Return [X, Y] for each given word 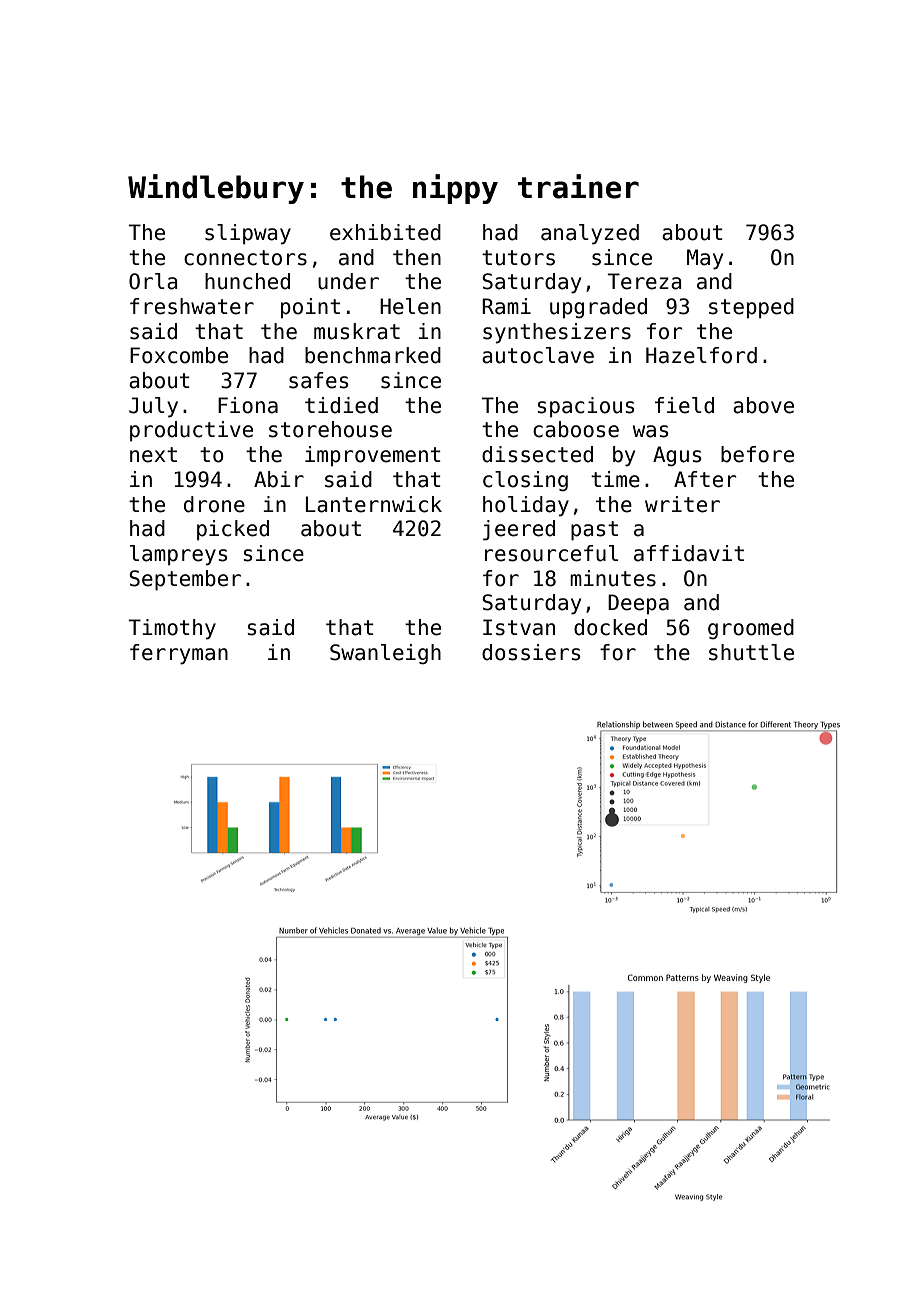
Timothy [172, 629]
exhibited [385, 232]
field [684, 405]
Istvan [519, 627]
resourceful [551, 553]
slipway [248, 234]
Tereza [644, 281]
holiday [526, 506]
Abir [279, 479]
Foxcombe [179, 355]
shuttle [751, 652]
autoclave [538, 355]
